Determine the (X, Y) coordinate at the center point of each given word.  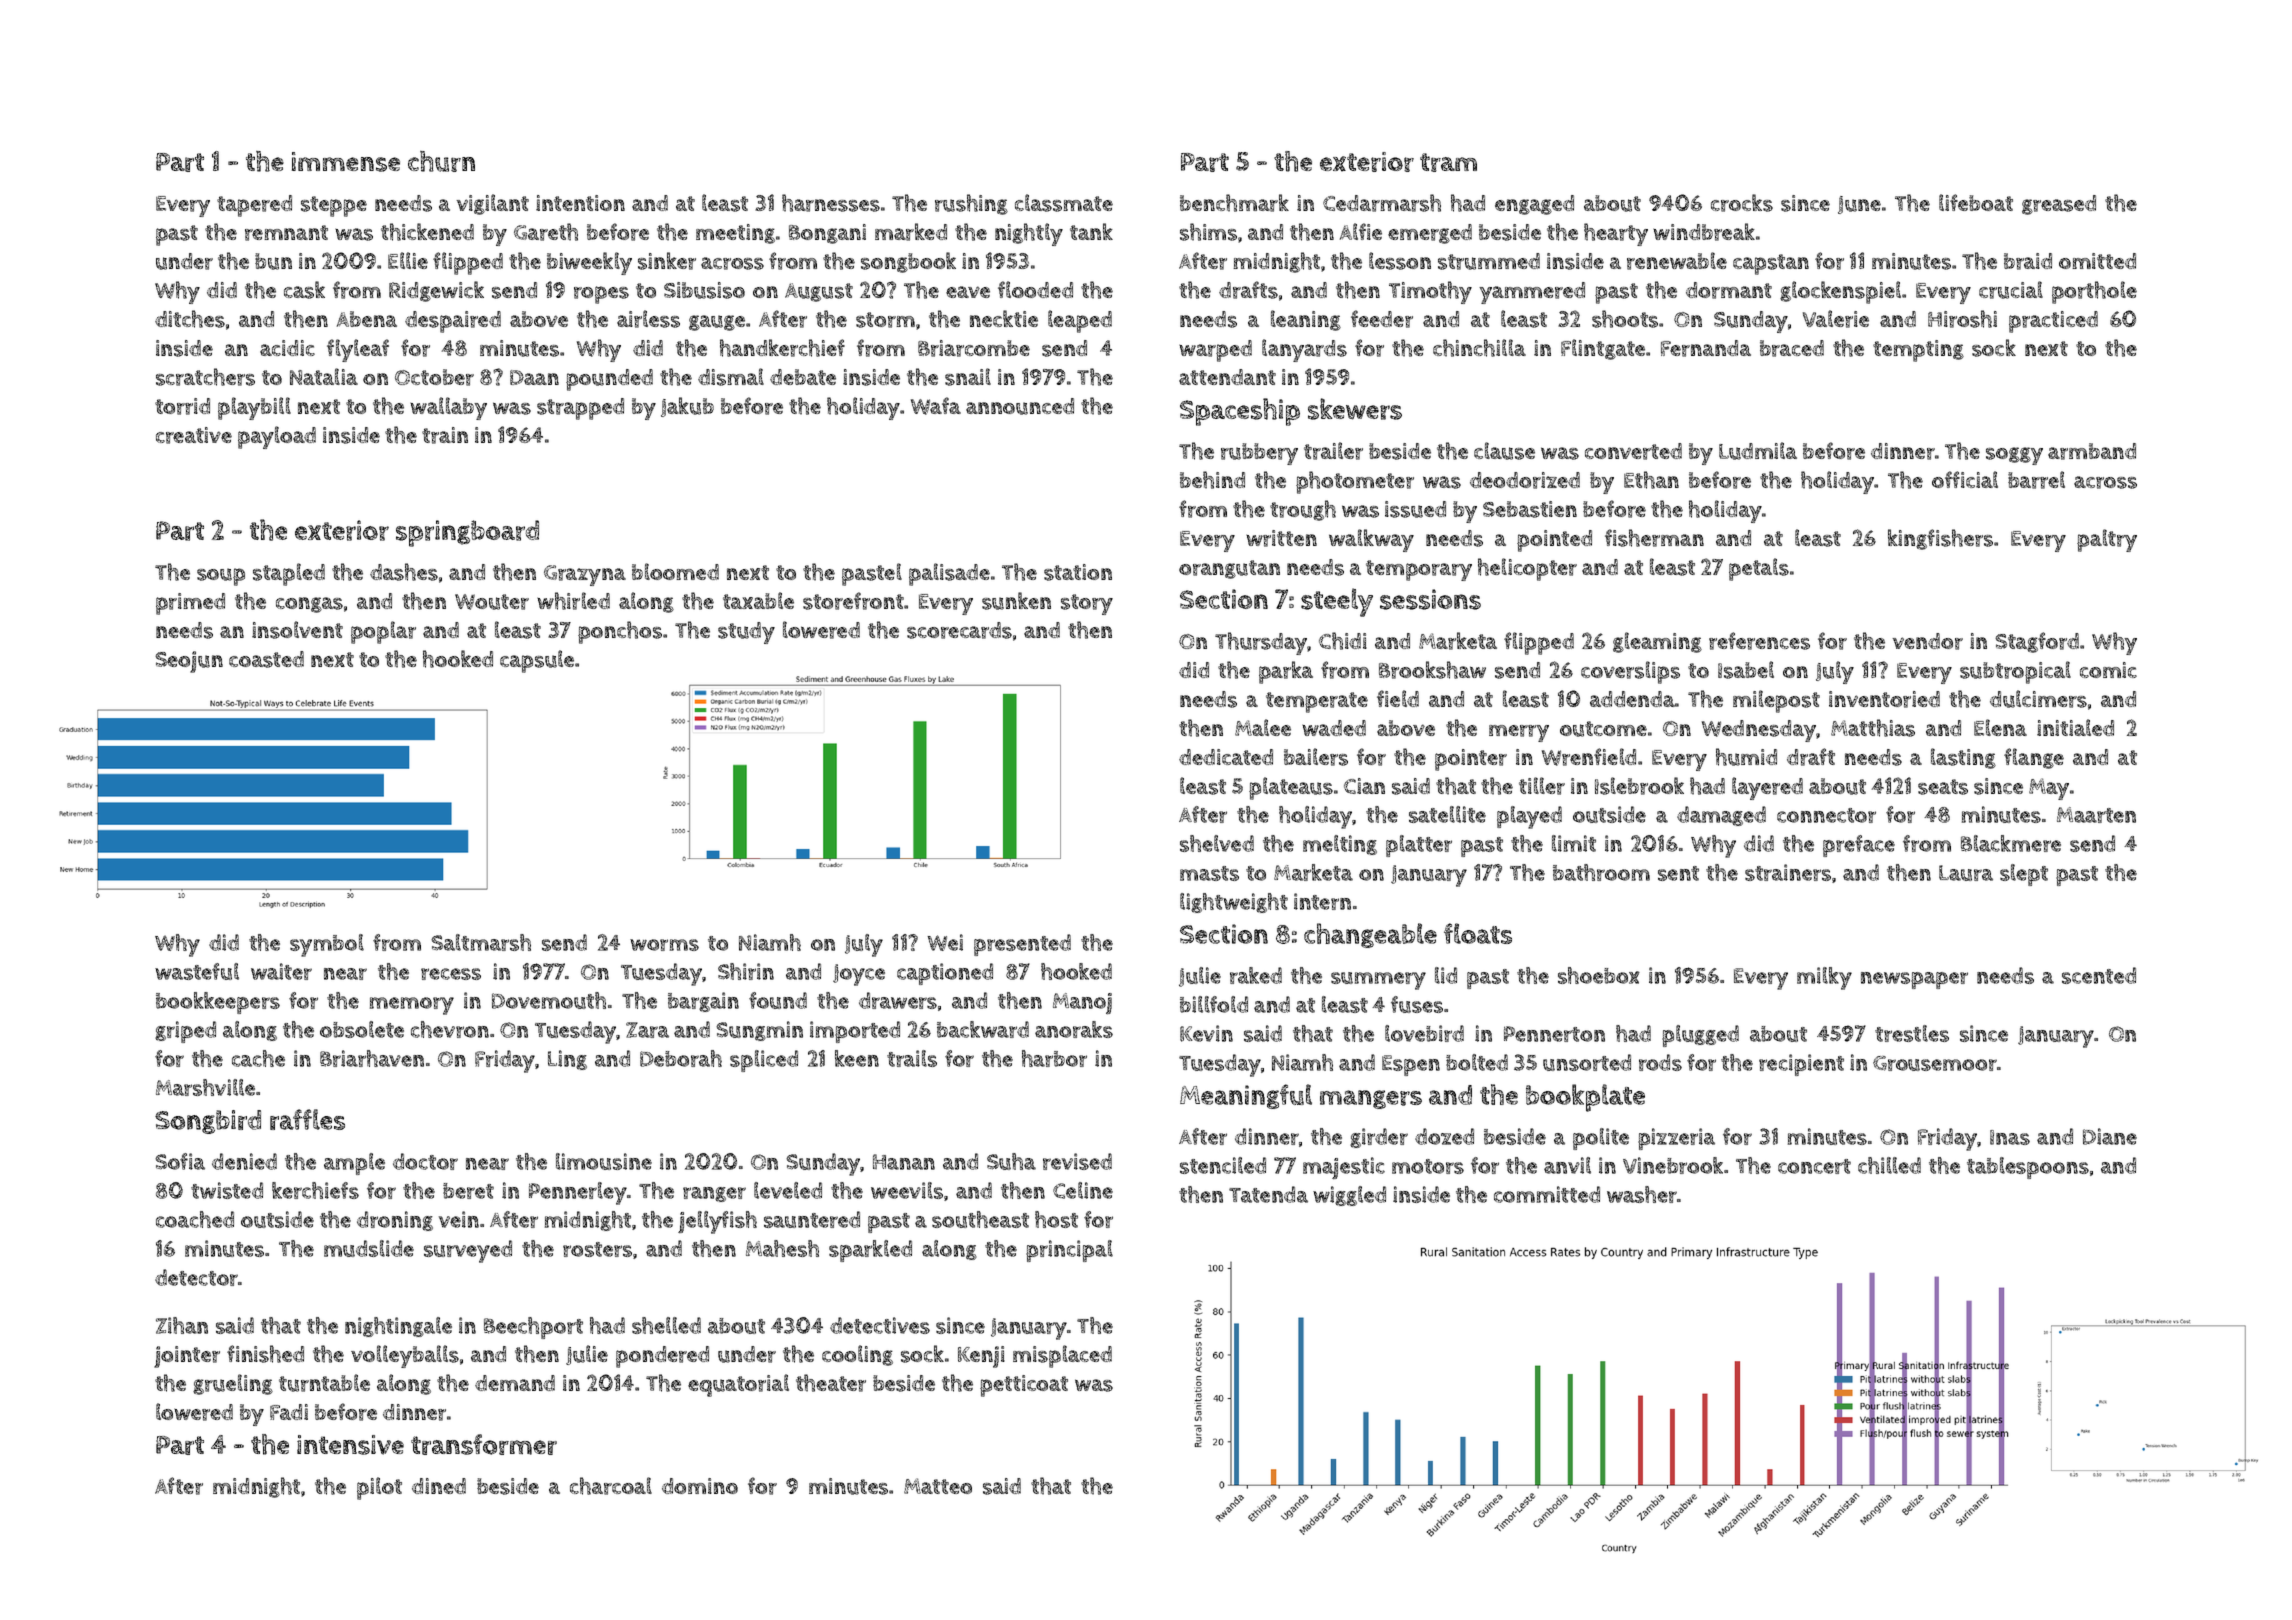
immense (346, 162)
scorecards (959, 630)
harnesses (831, 203)
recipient (1801, 1065)
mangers (1371, 1099)
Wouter (492, 602)
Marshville (205, 1087)
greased (2059, 205)
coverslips (1630, 672)
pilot (379, 1488)
